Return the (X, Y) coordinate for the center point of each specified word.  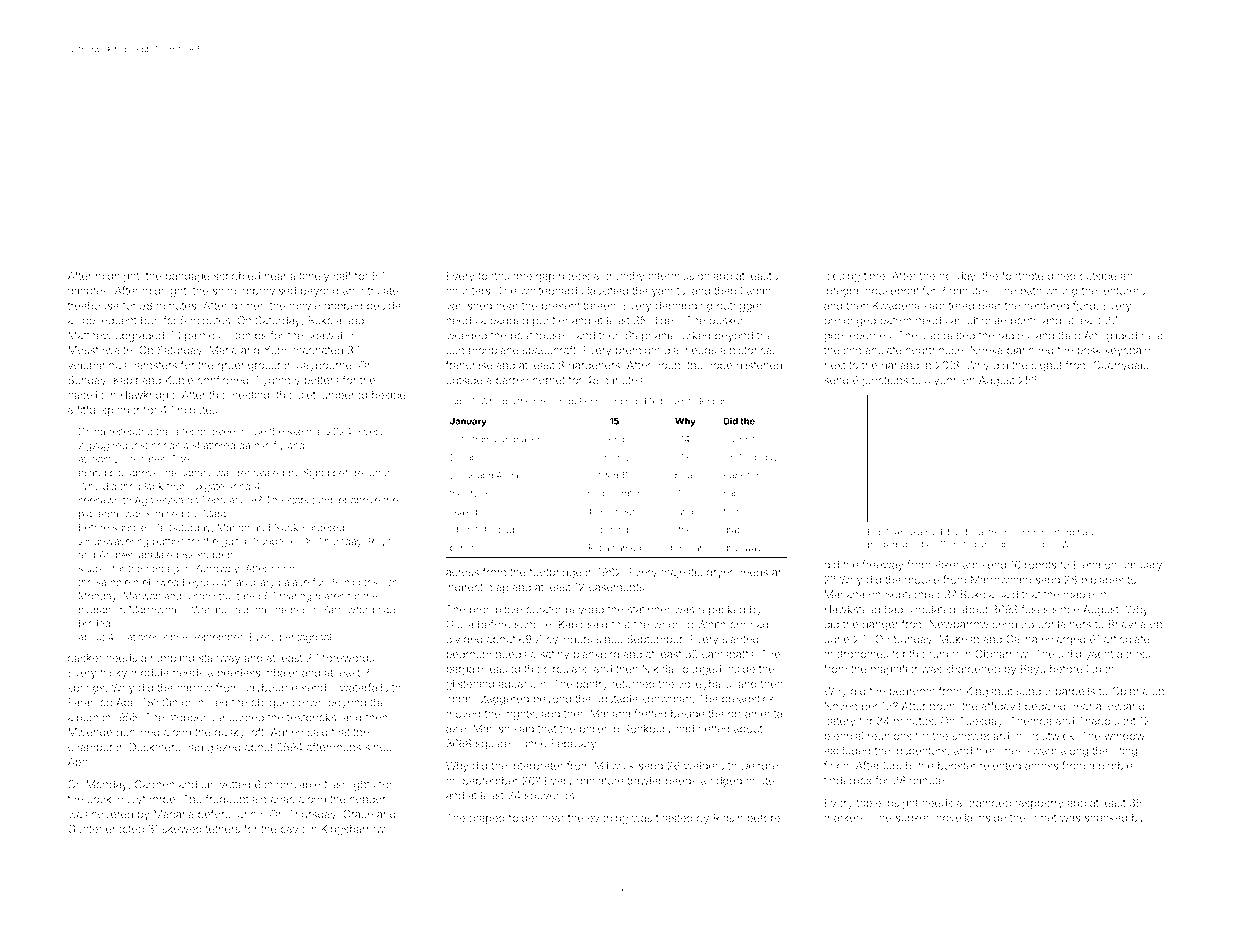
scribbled (237, 276)
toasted (674, 818)
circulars (565, 669)
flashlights (349, 785)
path (1030, 292)
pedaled (1045, 707)
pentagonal (305, 638)
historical (752, 350)
